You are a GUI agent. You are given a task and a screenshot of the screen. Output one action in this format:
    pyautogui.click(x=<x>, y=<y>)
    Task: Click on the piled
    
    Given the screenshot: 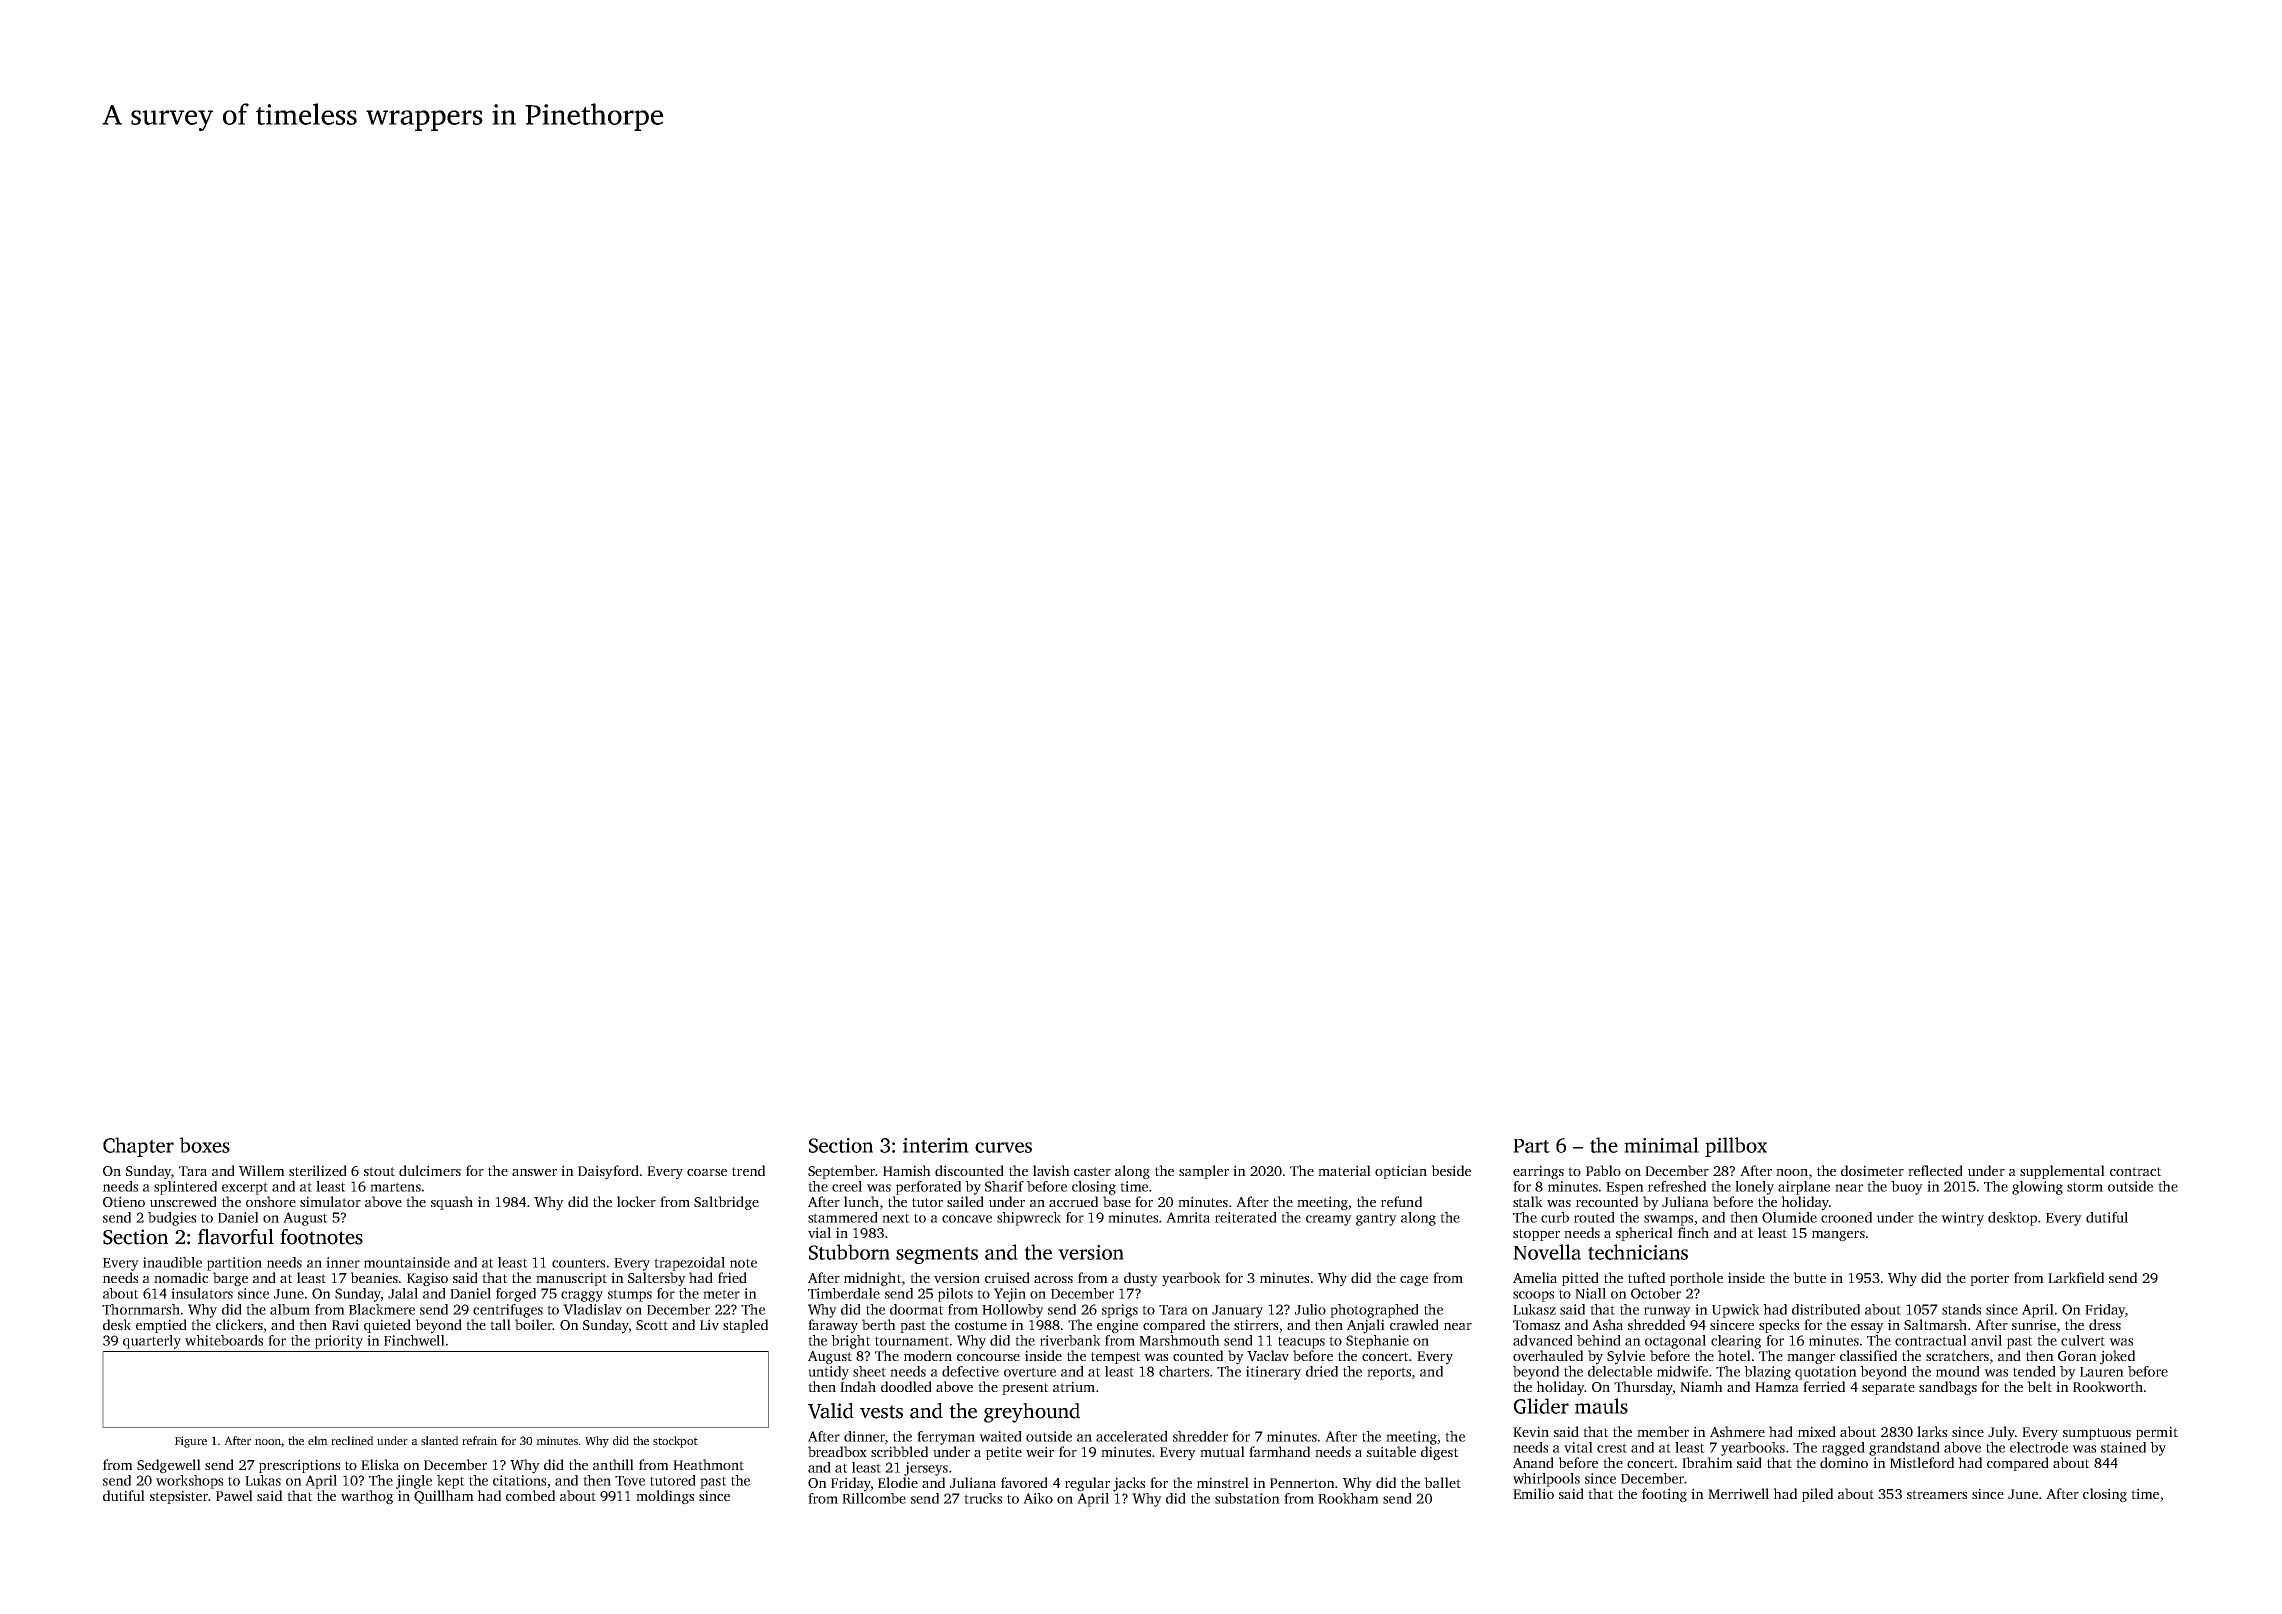 What is the action you would take?
    pyautogui.click(x=1817, y=1495)
